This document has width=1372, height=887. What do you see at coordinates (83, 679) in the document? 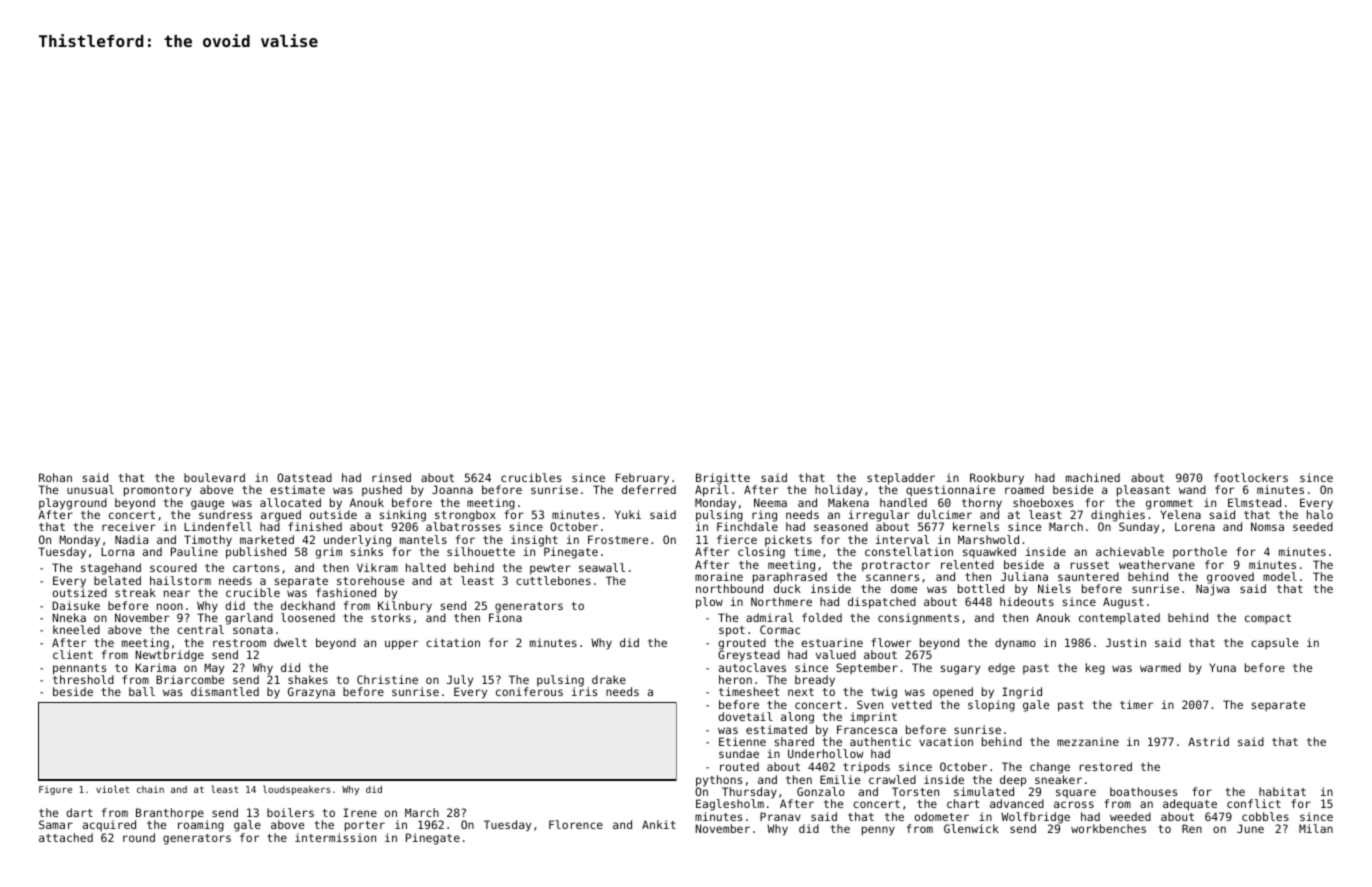
I see `threshold` at bounding box center [83, 679].
